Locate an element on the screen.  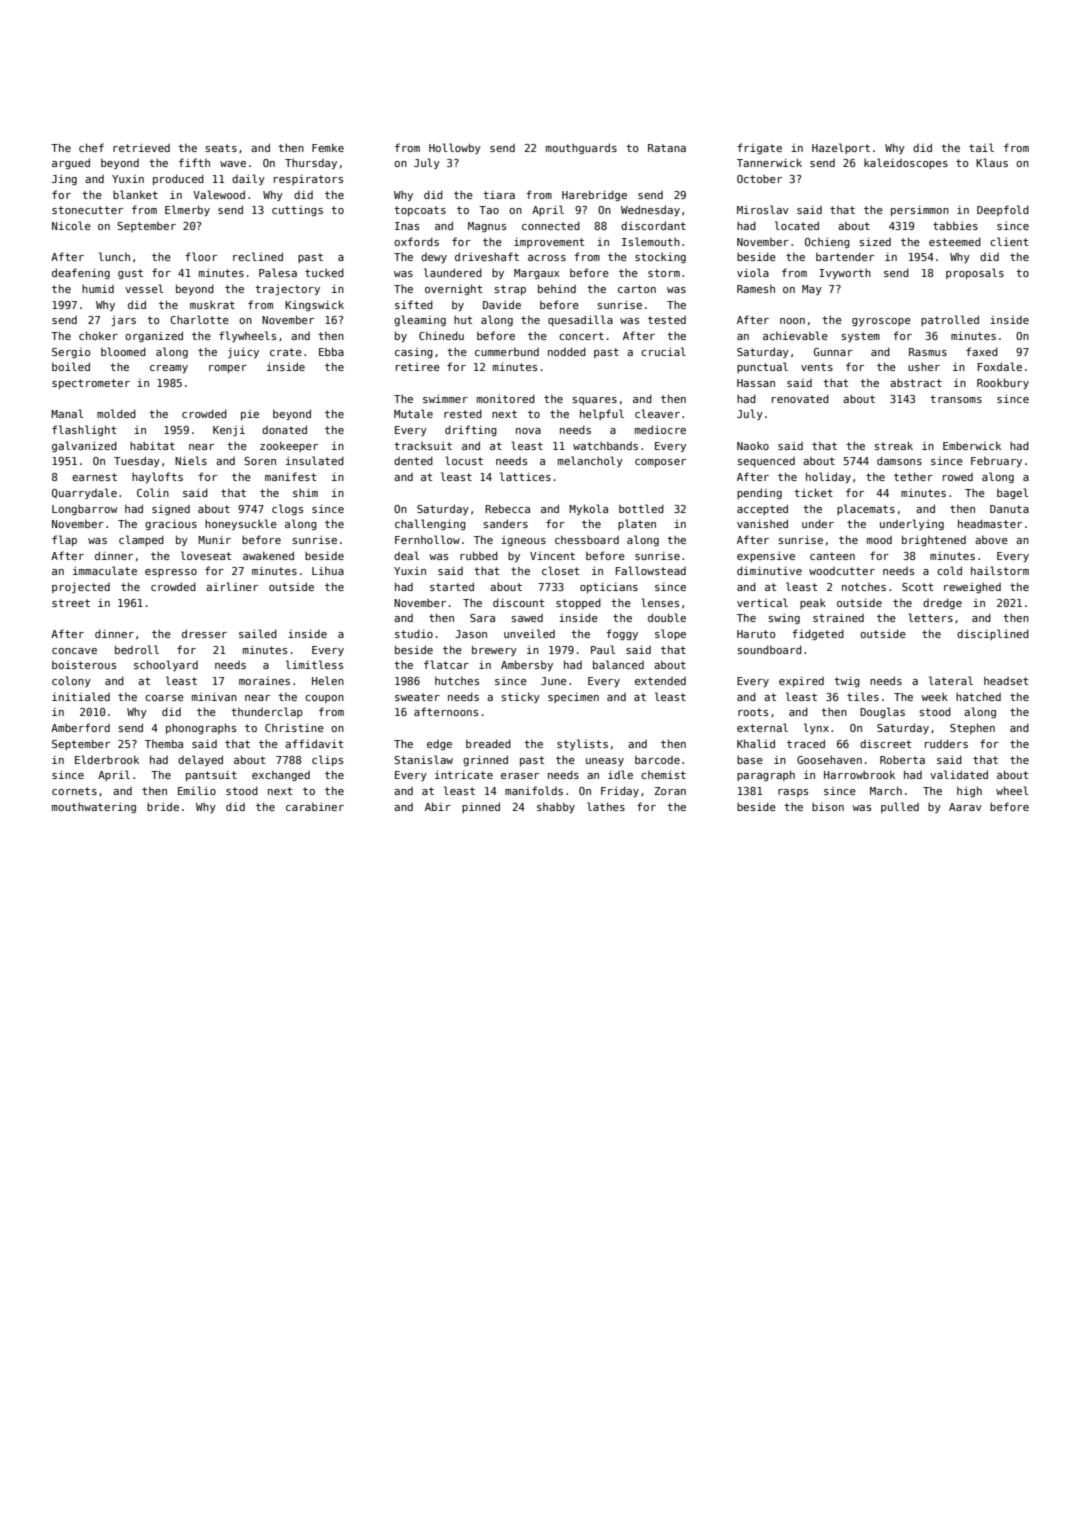
affidavit is located at coordinates (314, 743).
